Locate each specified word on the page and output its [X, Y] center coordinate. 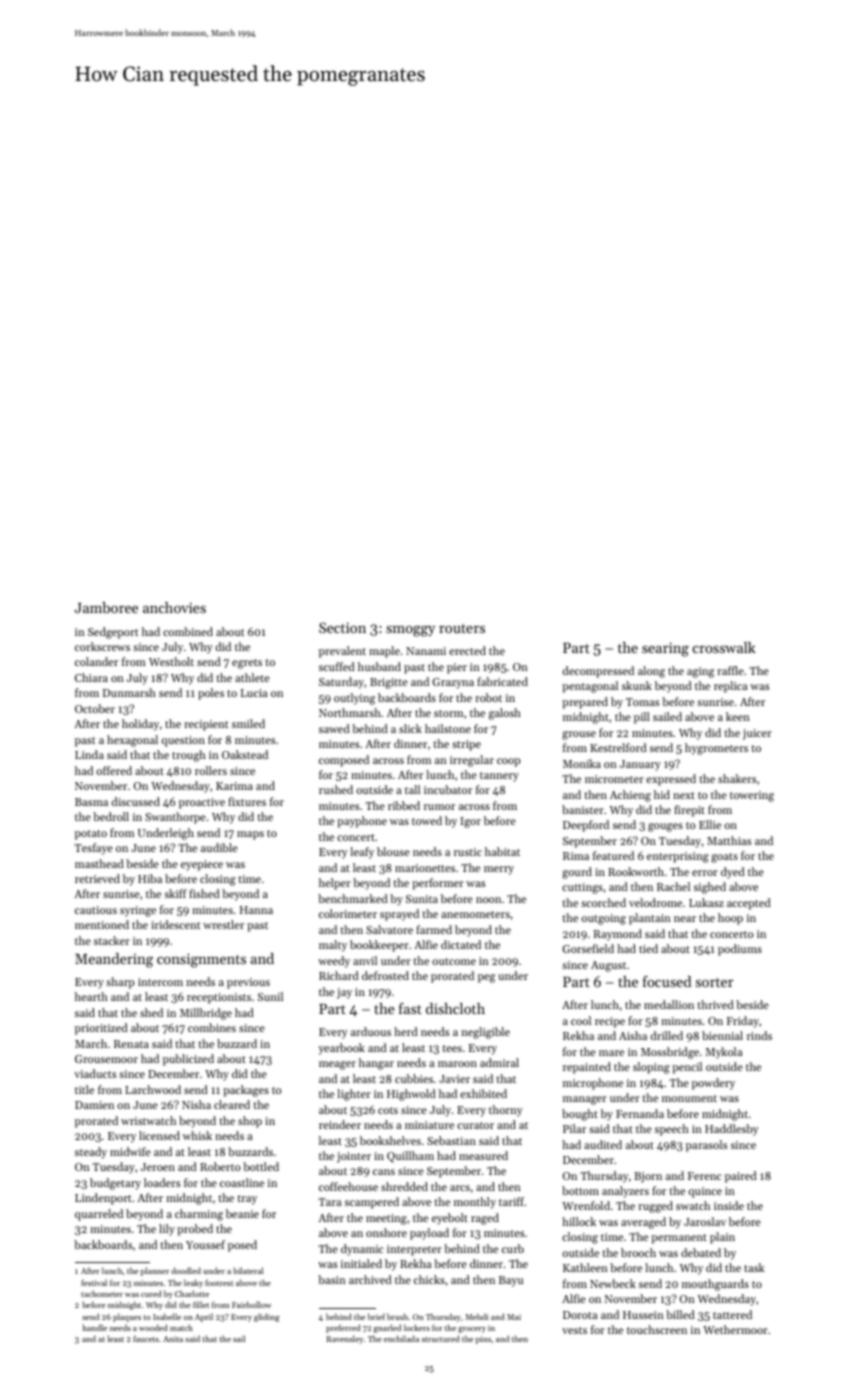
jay [344, 993]
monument [689, 1098]
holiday [140, 725]
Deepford [586, 826]
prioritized [101, 1029]
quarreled [99, 1215]
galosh [505, 714]
